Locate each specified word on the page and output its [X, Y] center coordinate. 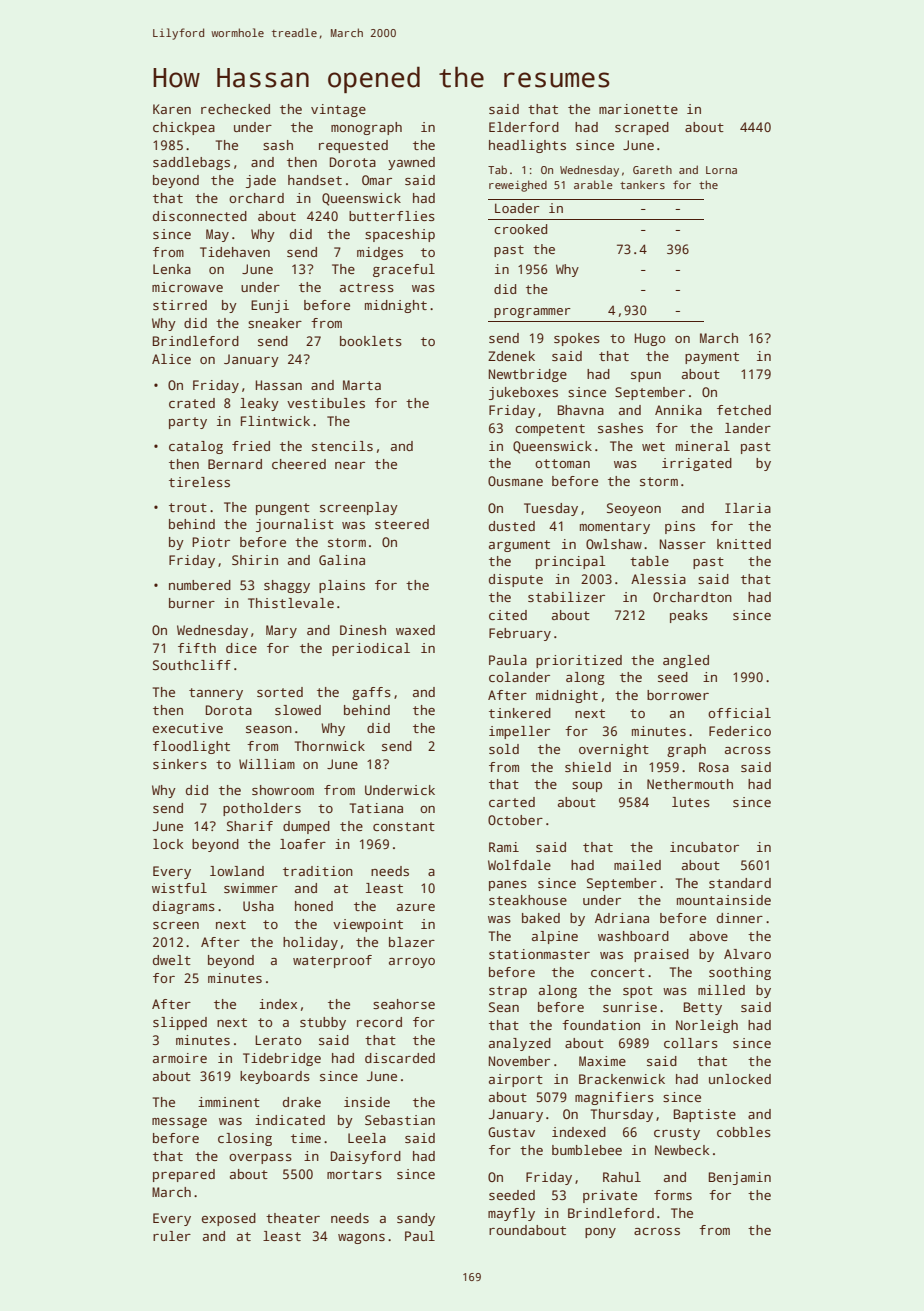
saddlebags [191, 163]
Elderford [524, 127]
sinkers [180, 764]
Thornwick [330, 746]
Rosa [714, 767]
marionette [638, 109]
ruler [172, 1236]
